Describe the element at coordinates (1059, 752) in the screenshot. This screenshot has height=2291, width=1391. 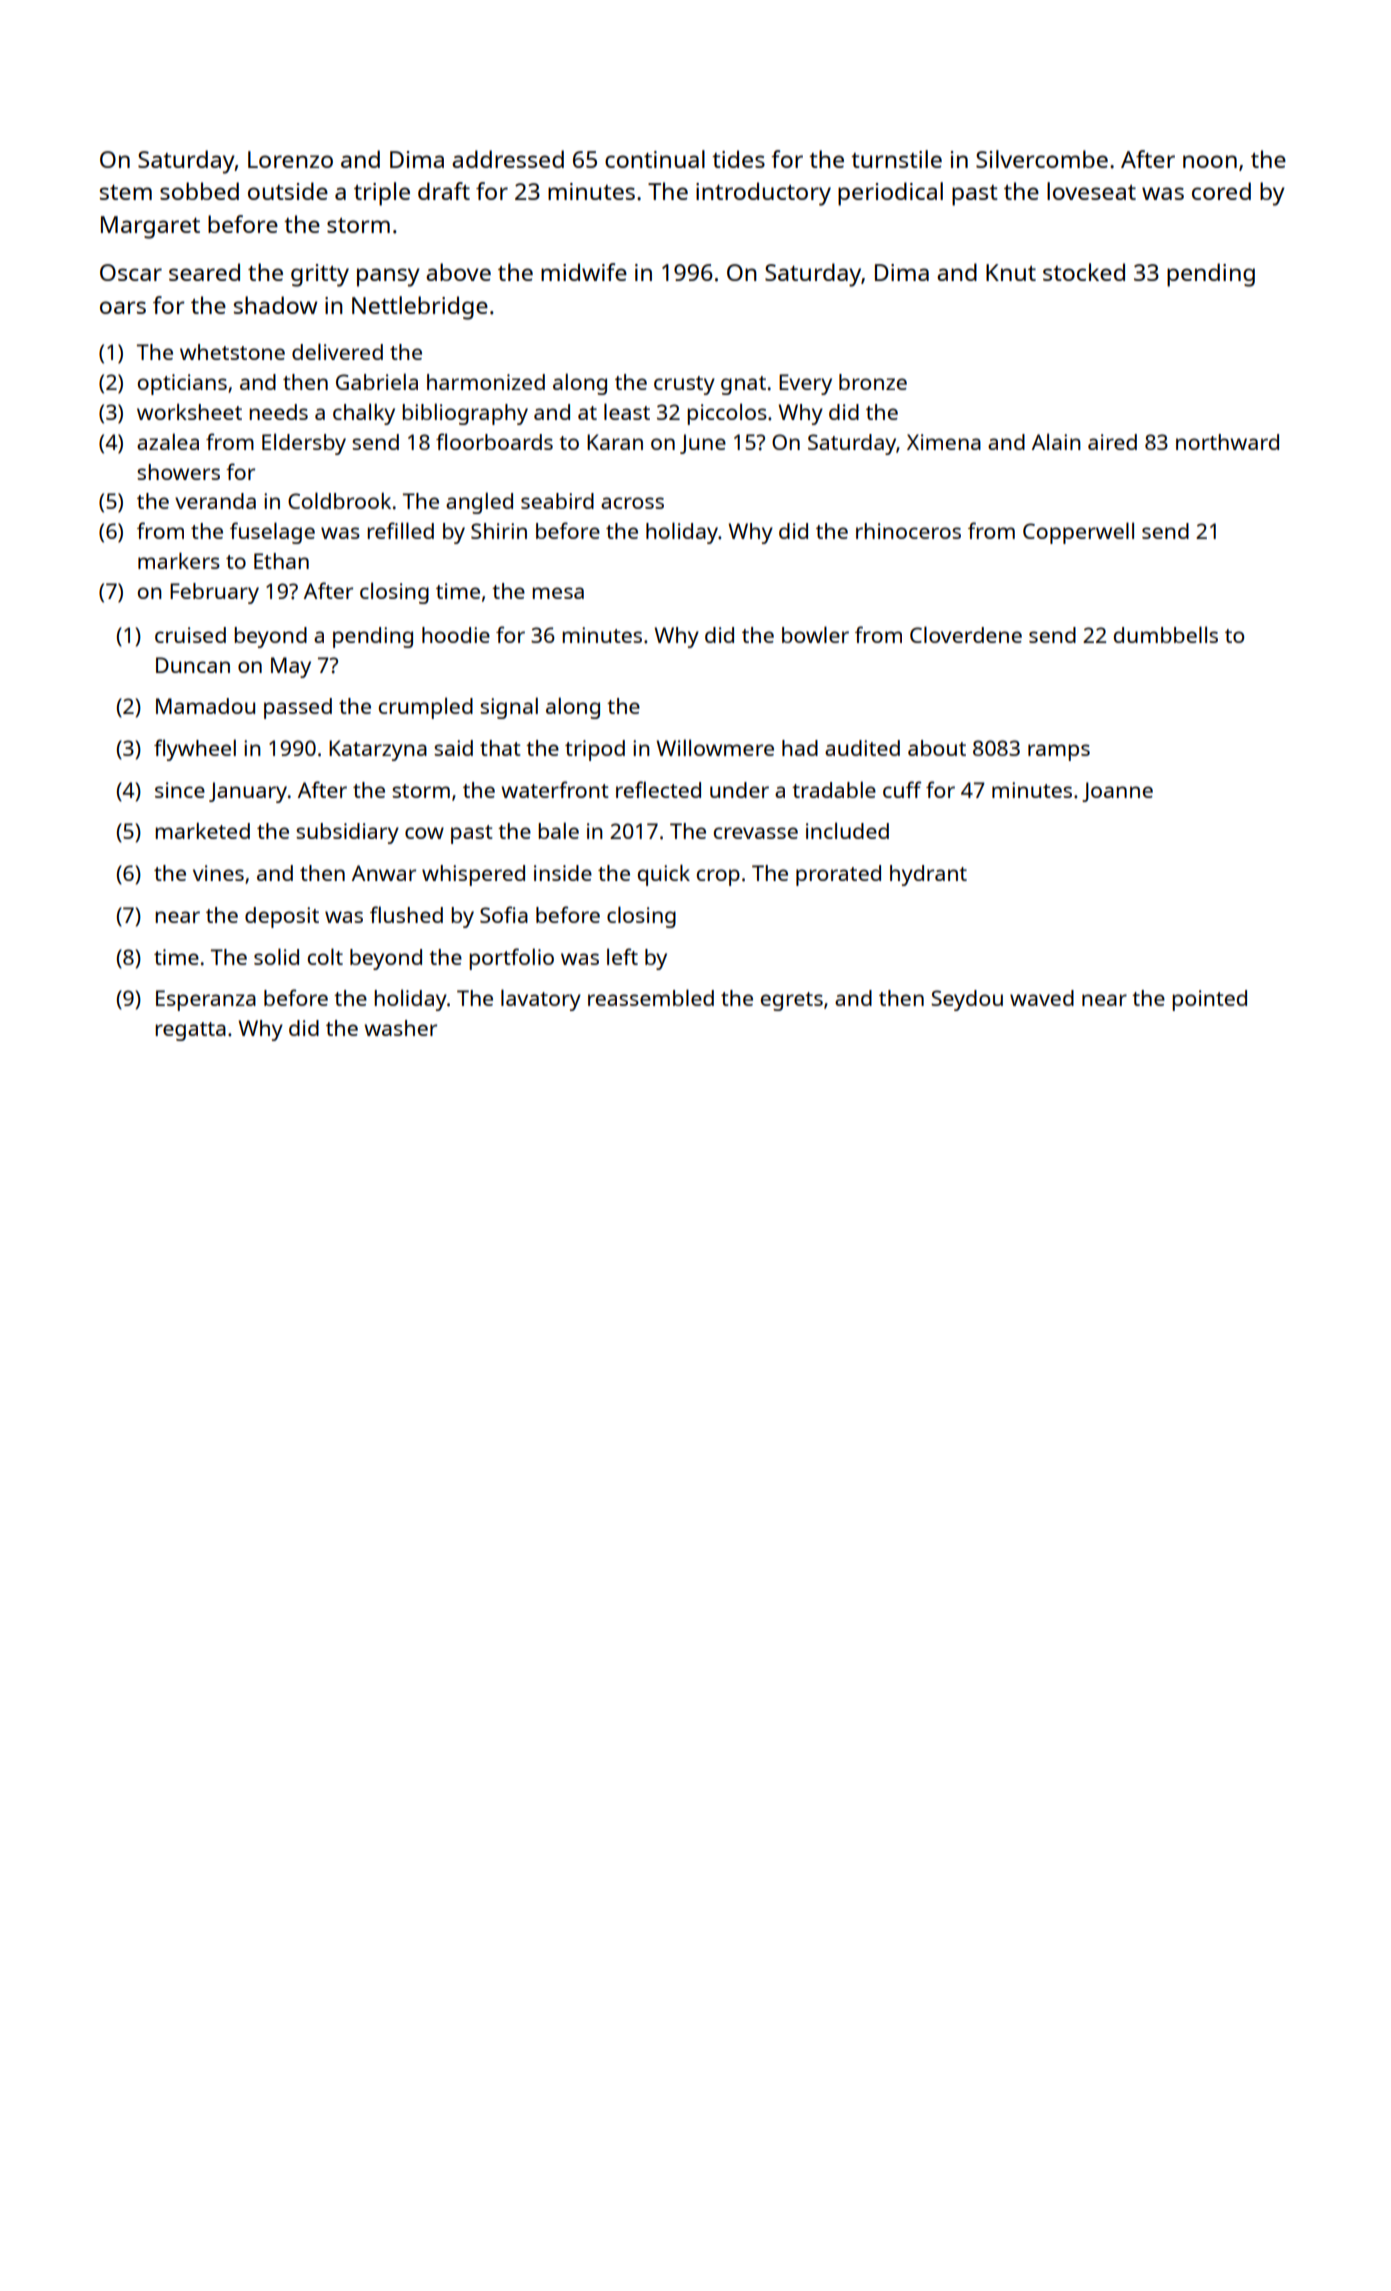
I see `ramps` at that location.
